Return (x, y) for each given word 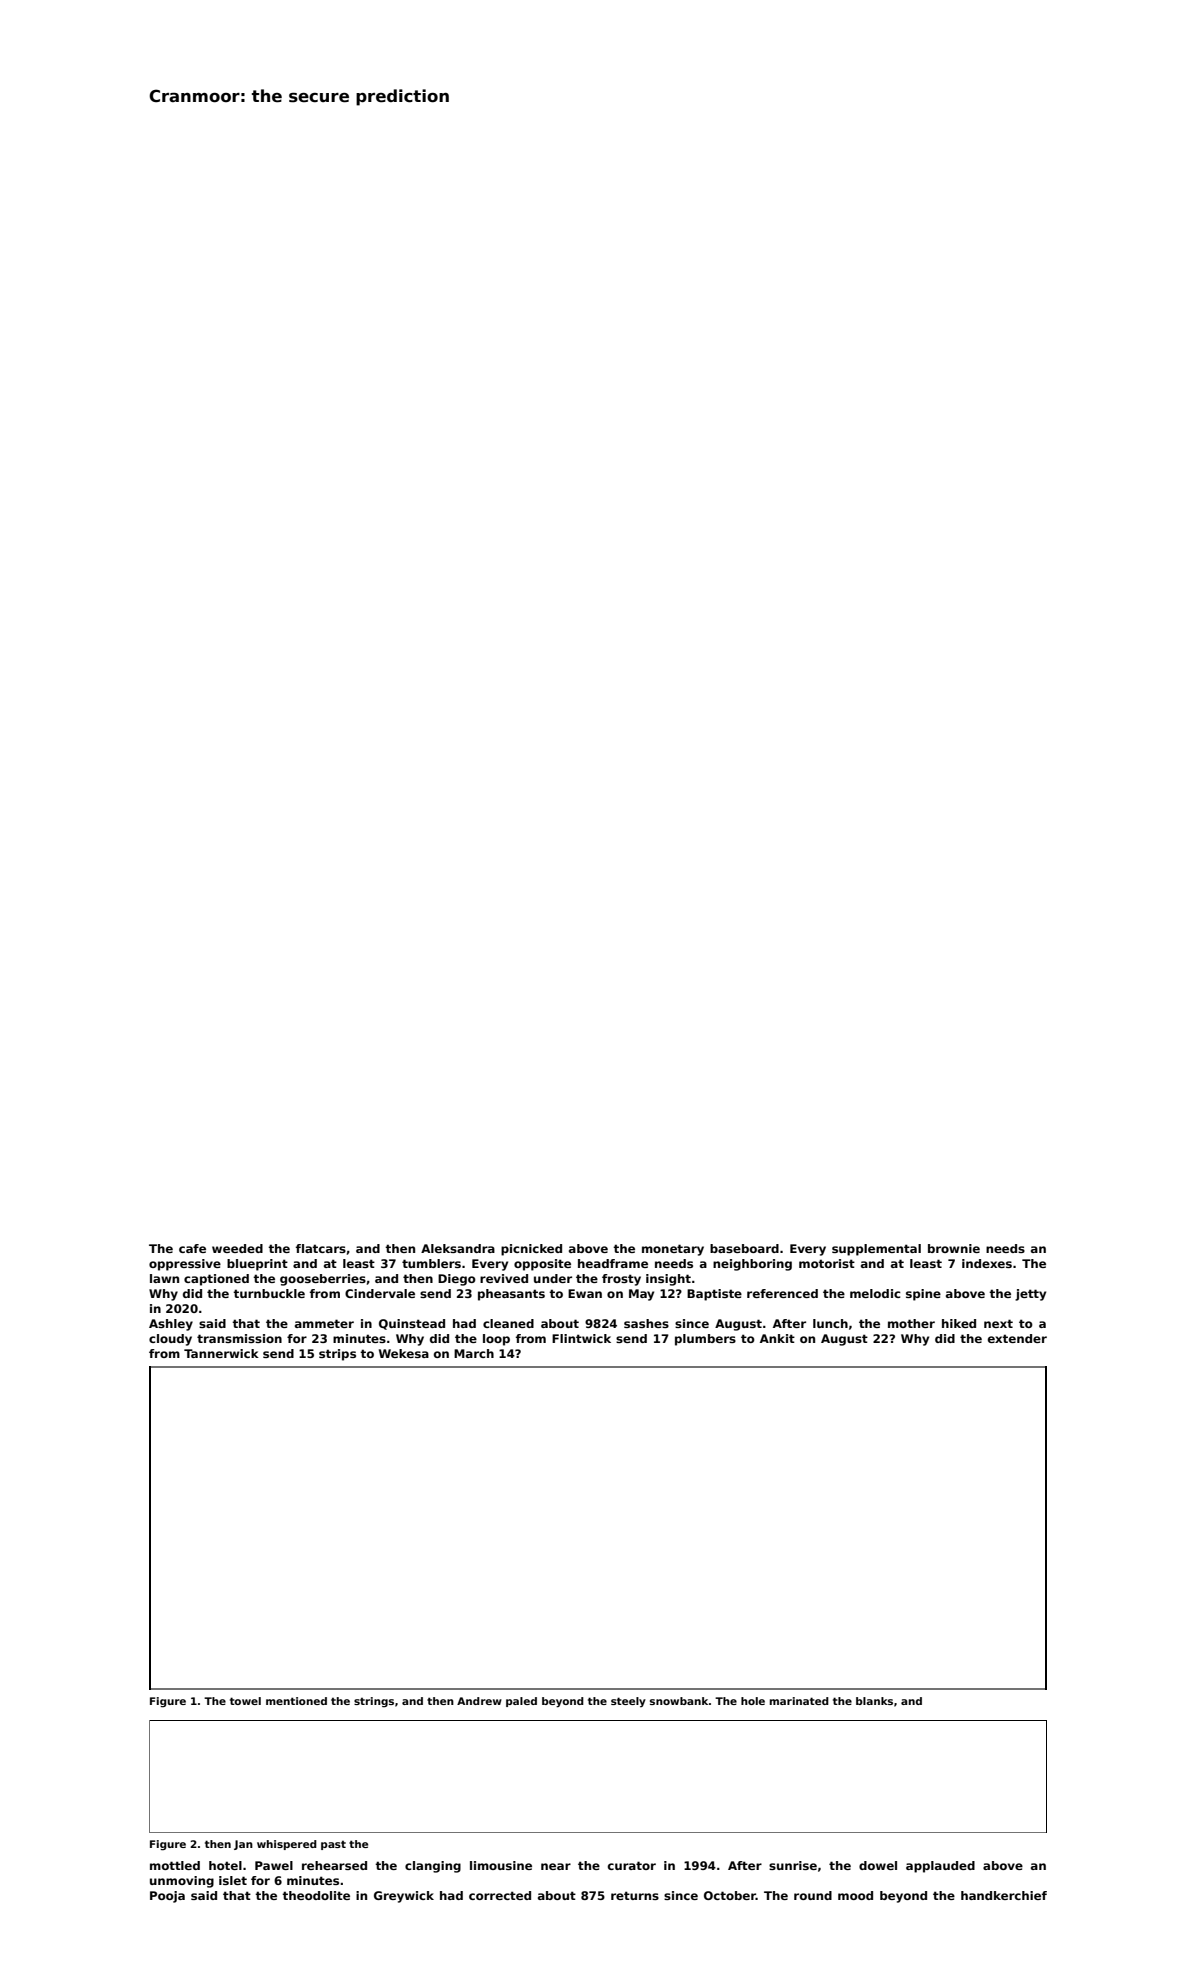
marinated (799, 1701)
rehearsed (334, 1865)
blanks (874, 1701)
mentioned (296, 1701)
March (474, 1353)
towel (245, 1701)
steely (628, 1702)
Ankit (777, 1338)
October (730, 1895)
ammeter (324, 1323)
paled (521, 1702)
